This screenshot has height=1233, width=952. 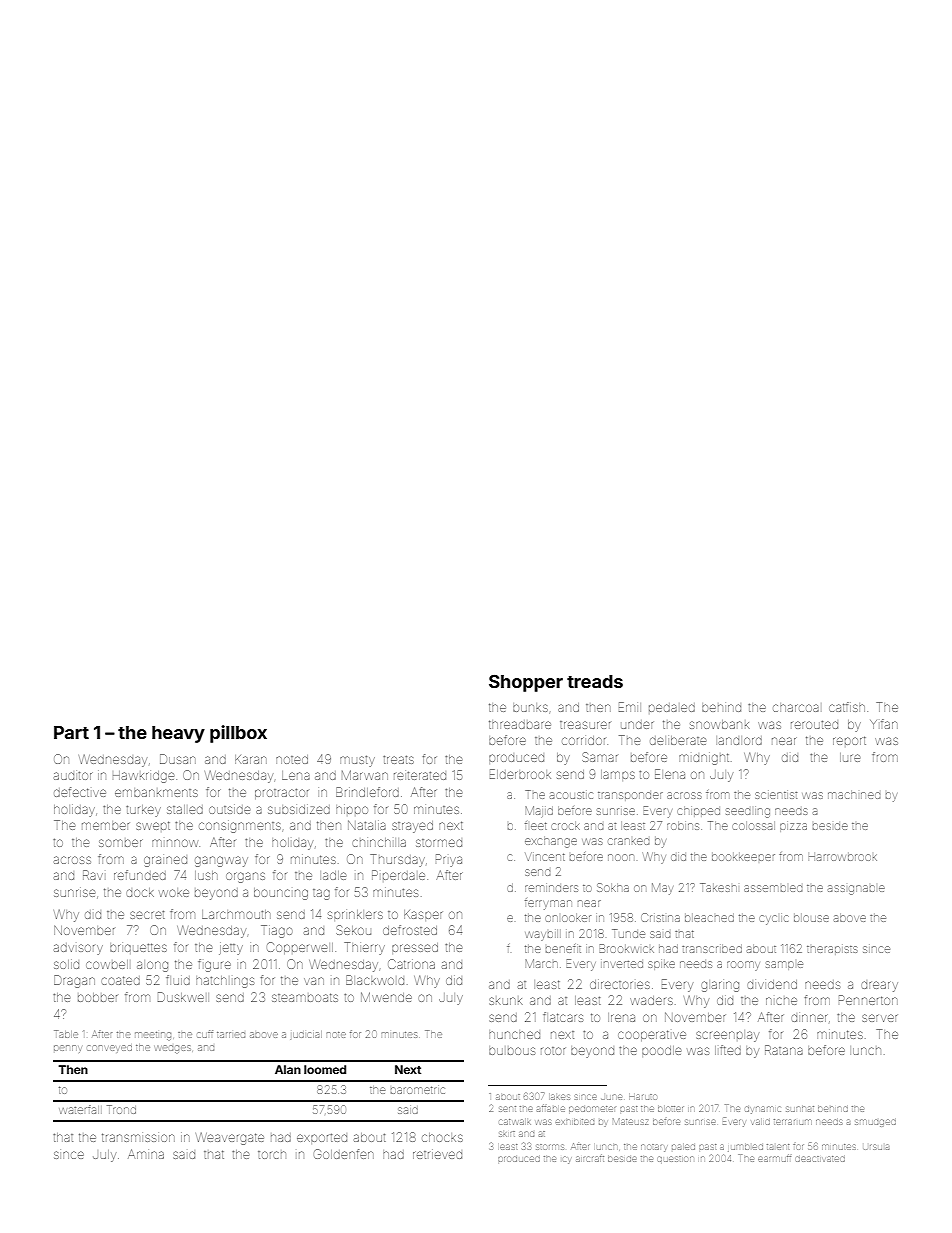 I want to click on Haruto, so click(x=643, y=1097).
